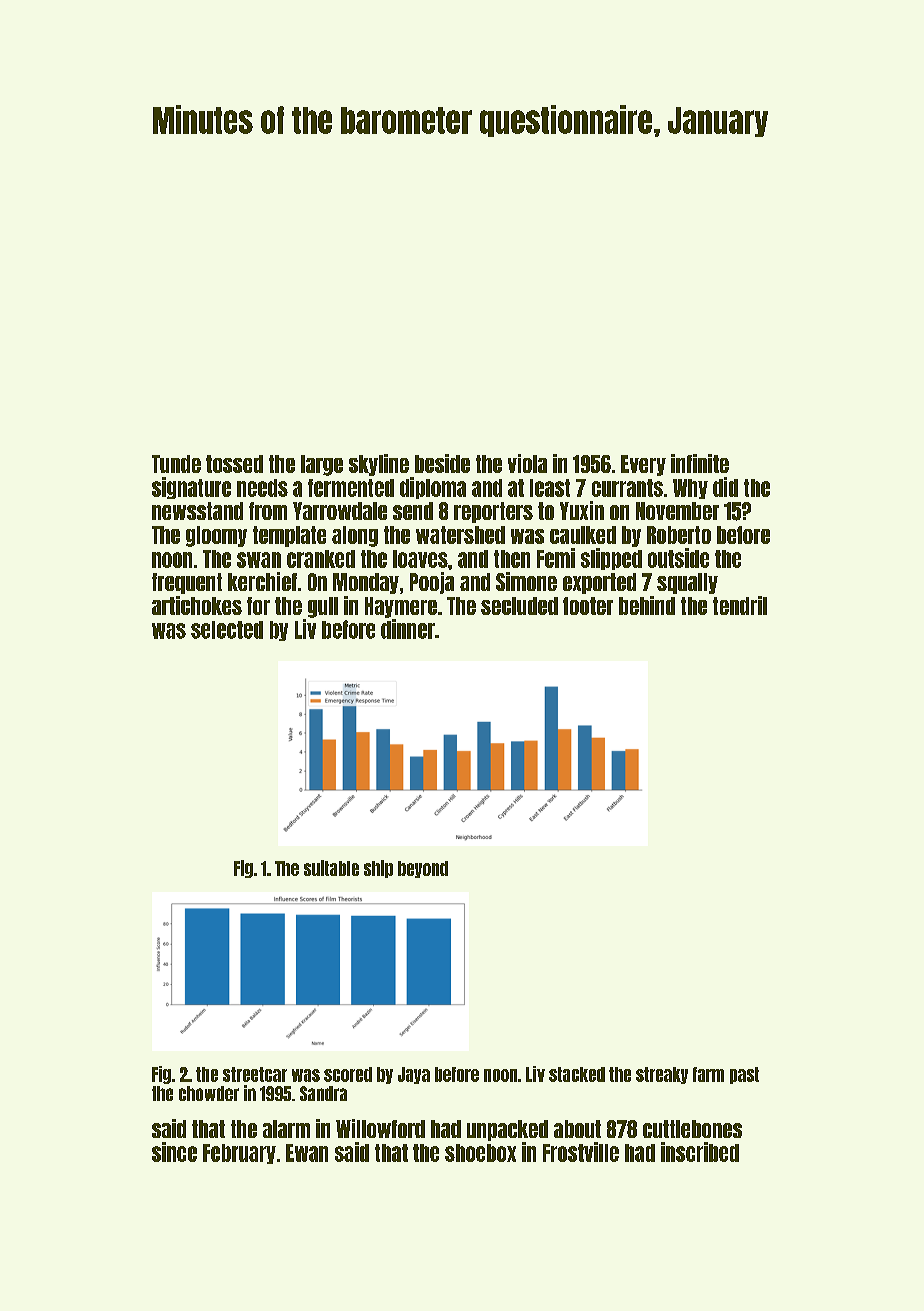 This page has width=924, height=1311. I want to click on secluded, so click(519, 606).
